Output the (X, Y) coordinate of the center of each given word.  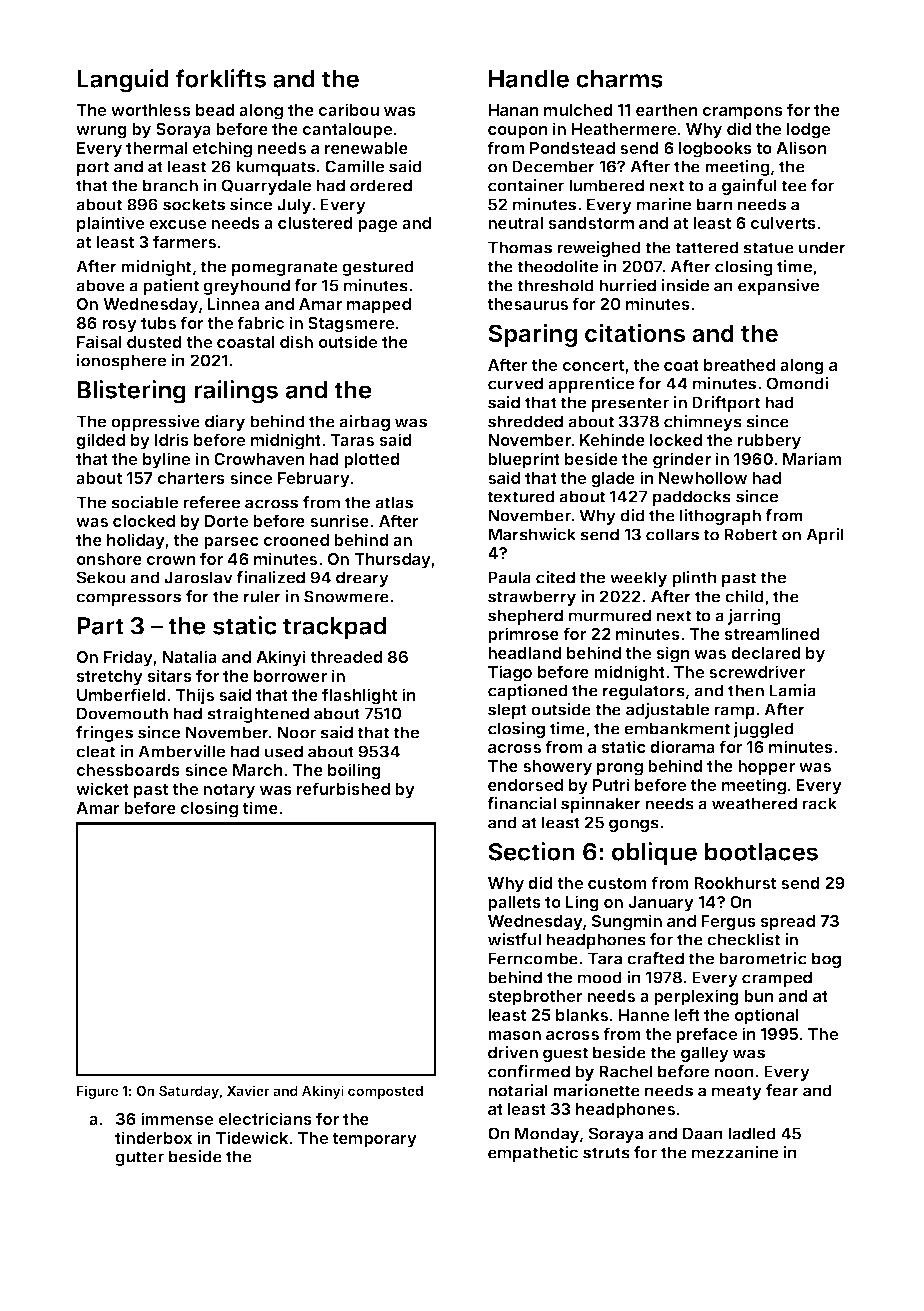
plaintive (110, 224)
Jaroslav (198, 577)
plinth (694, 579)
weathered (754, 803)
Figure (97, 1092)
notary (229, 791)
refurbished (343, 788)
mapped (379, 306)
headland (525, 653)
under (822, 247)
